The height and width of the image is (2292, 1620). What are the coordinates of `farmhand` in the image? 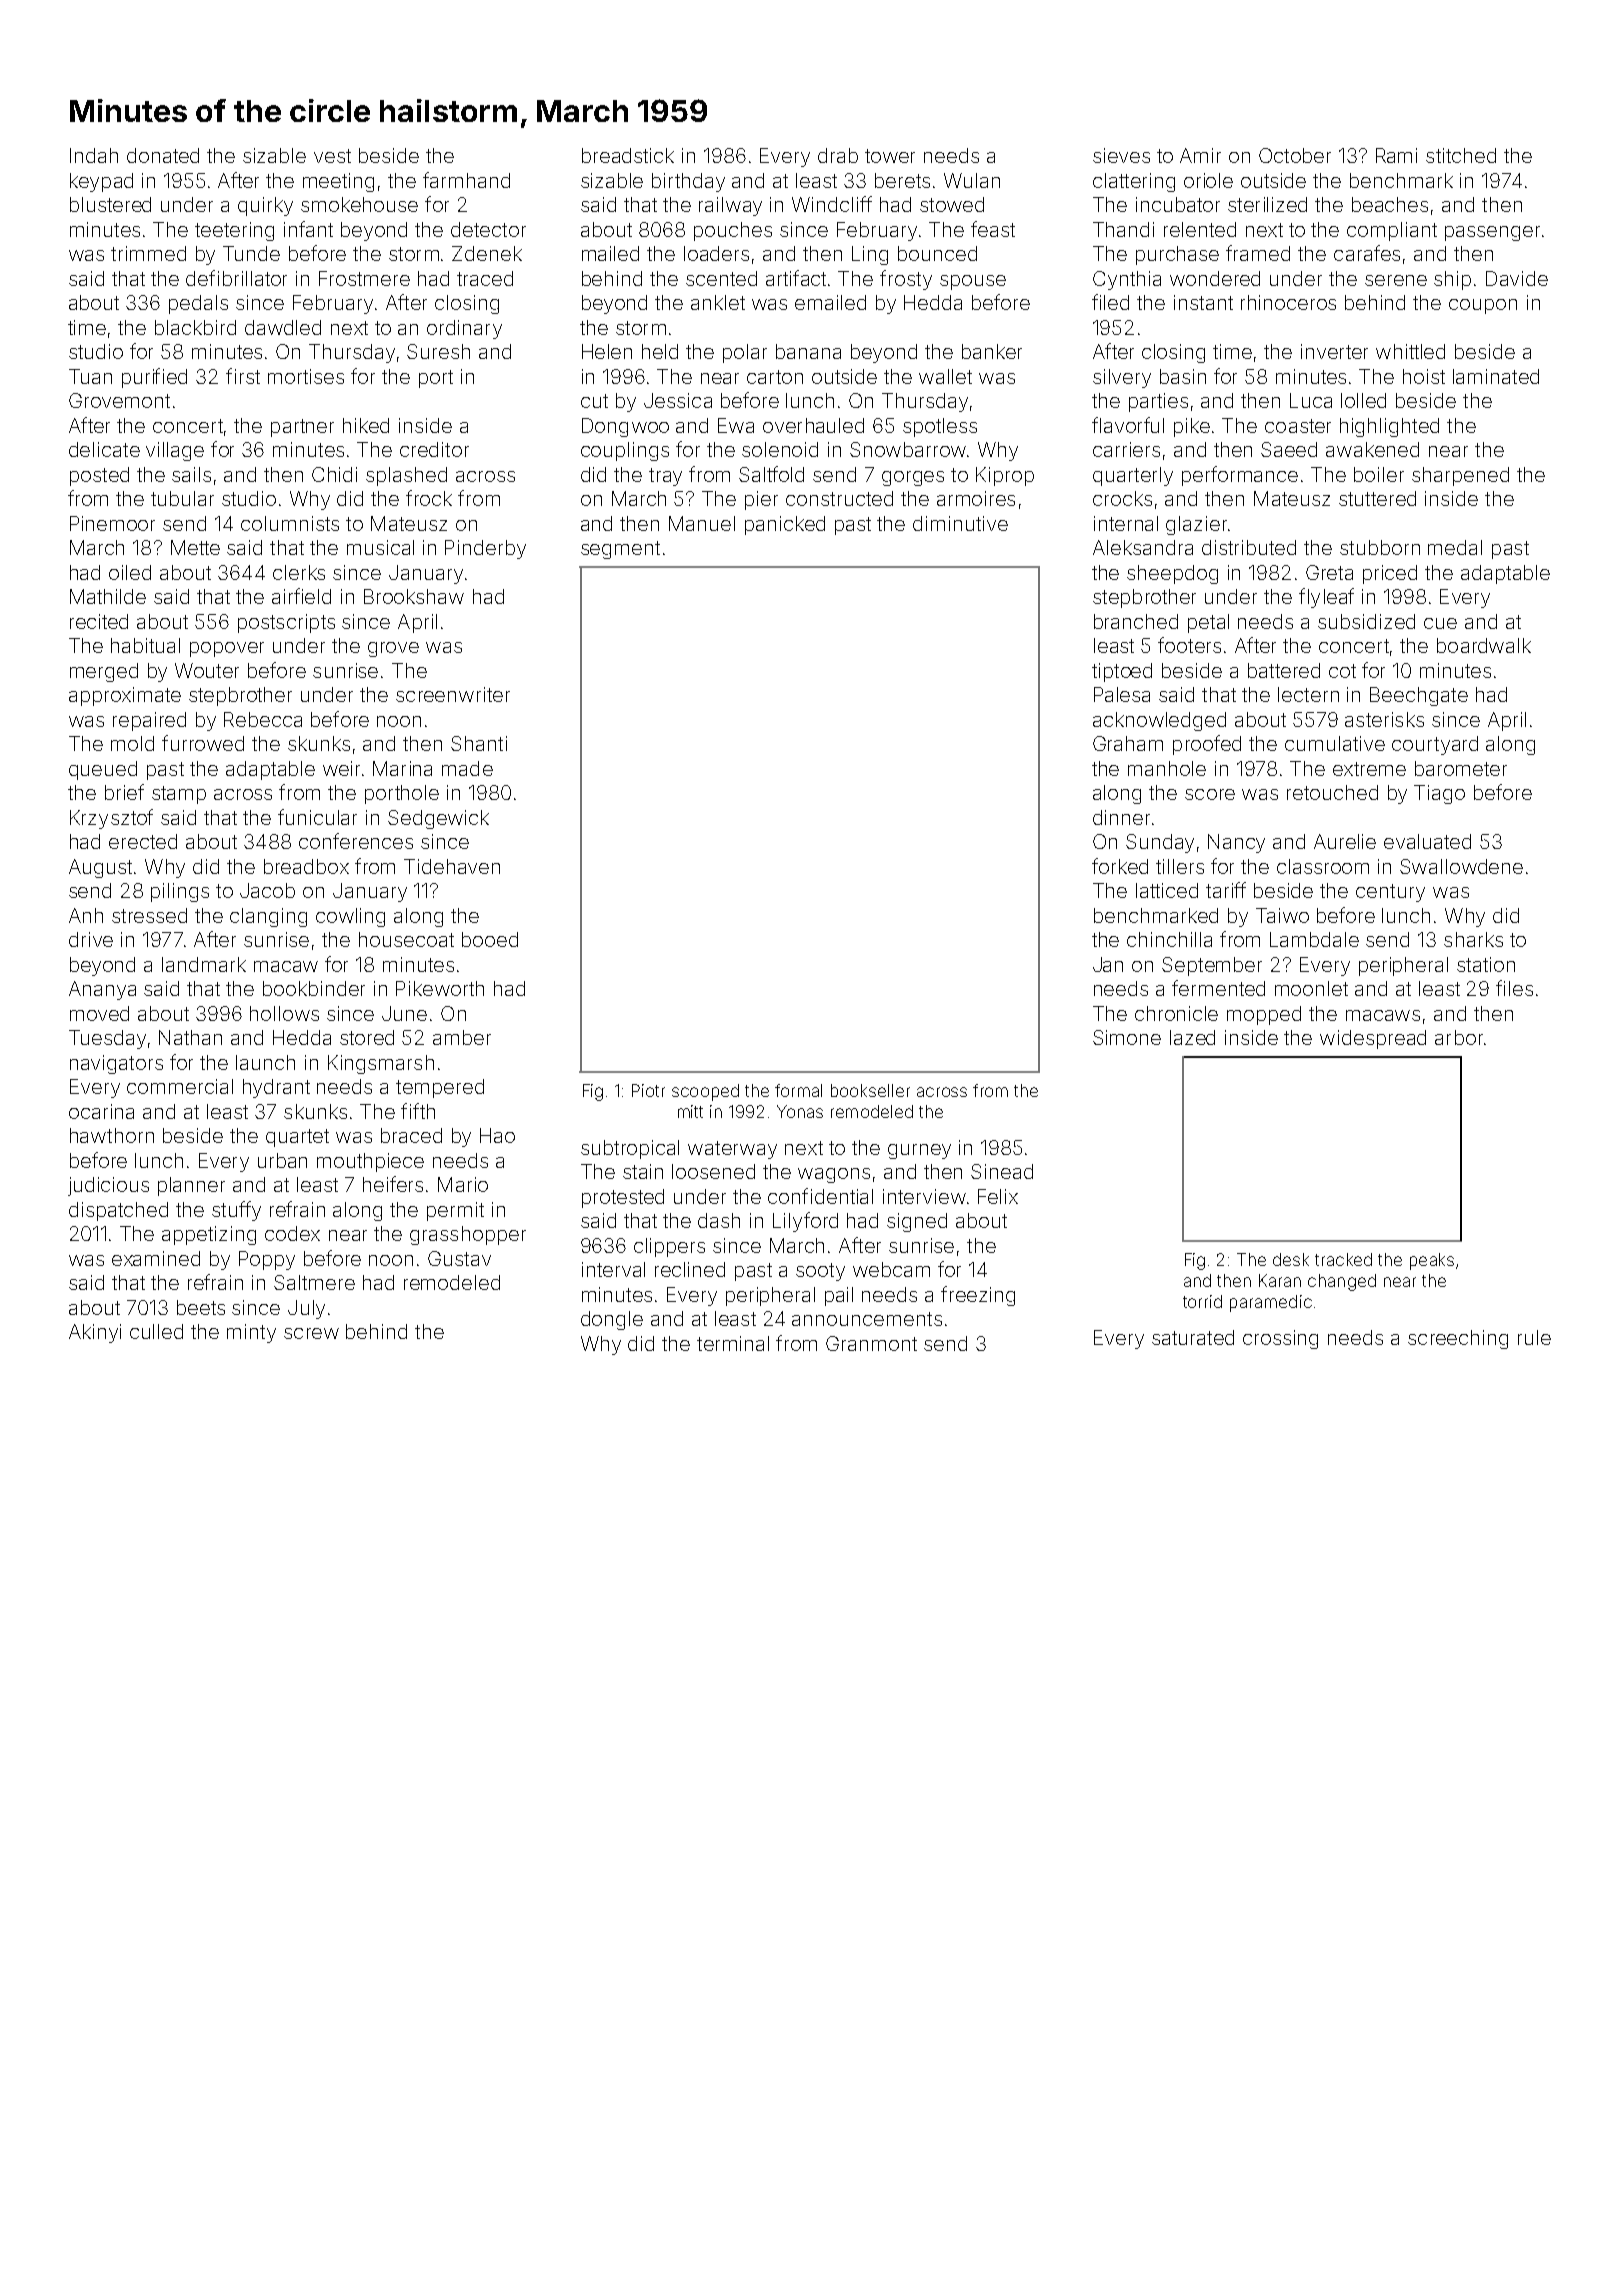 It's located at (466, 180).
